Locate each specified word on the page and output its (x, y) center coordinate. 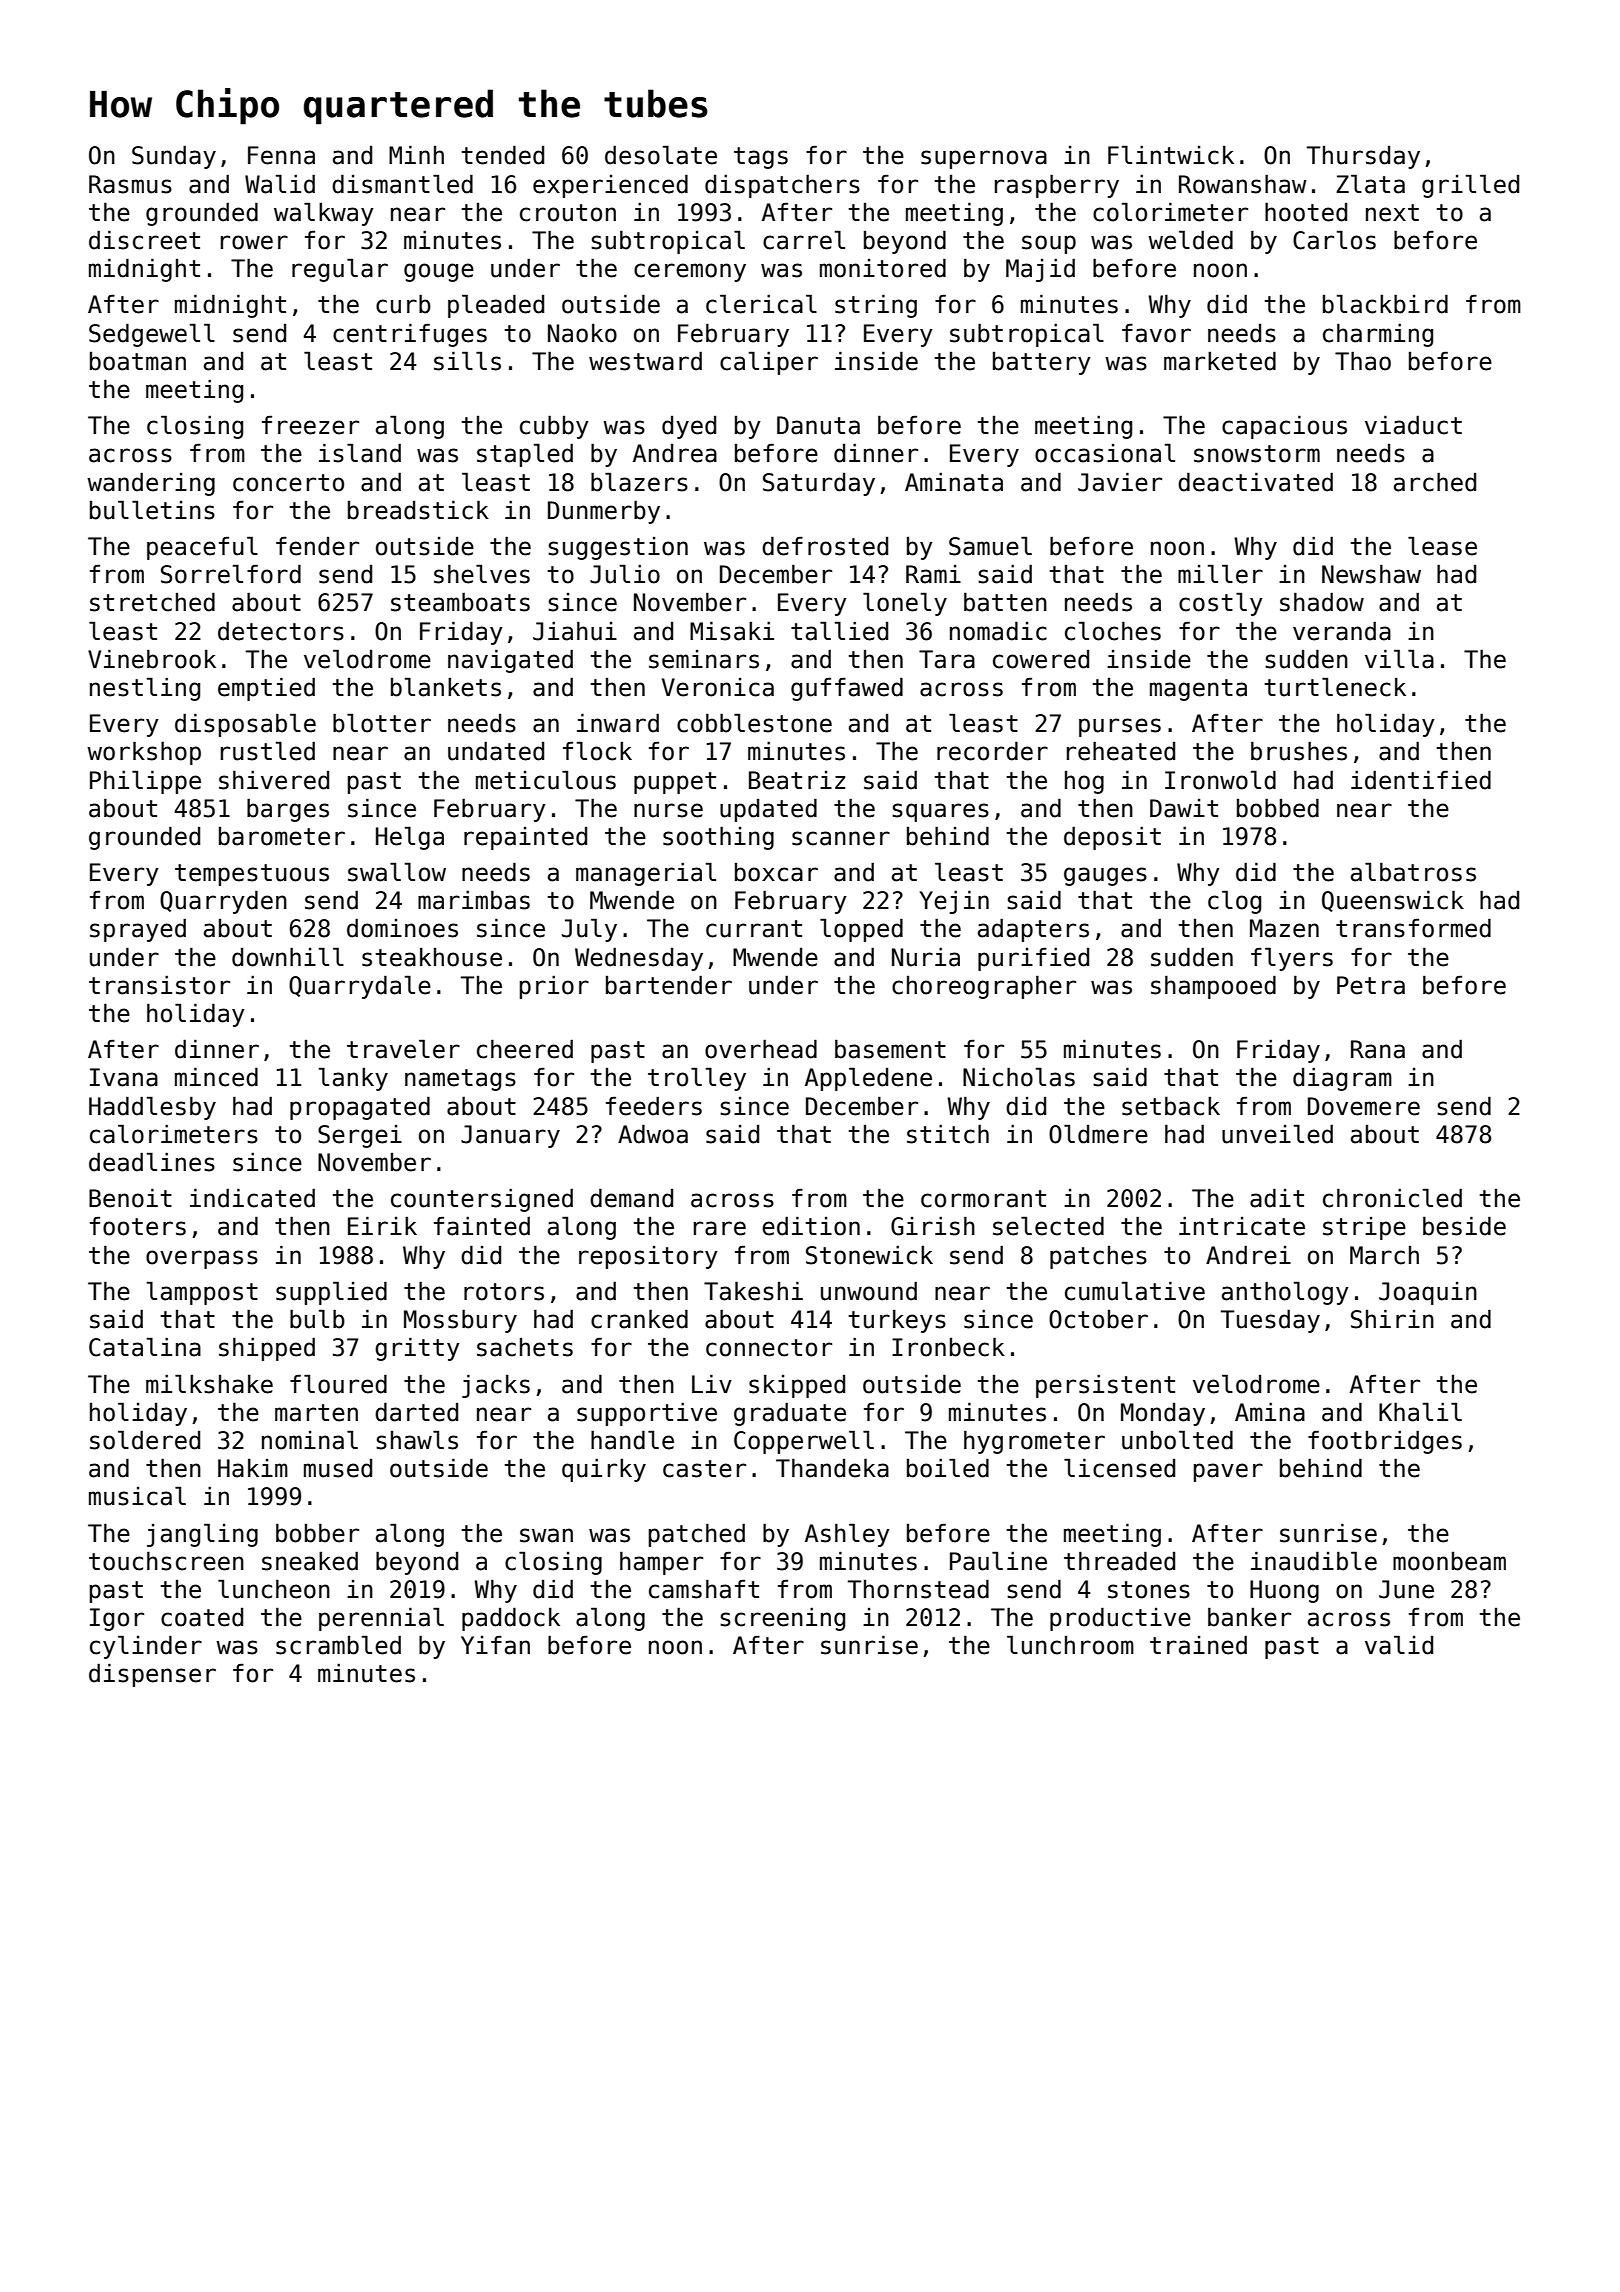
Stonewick (869, 1255)
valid (1399, 1645)
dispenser (152, 1675)
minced (216, 1077)
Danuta (818, 425)
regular (340, 270)
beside (1464, 1226)
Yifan (495, 1645)
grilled (1470, 186)
